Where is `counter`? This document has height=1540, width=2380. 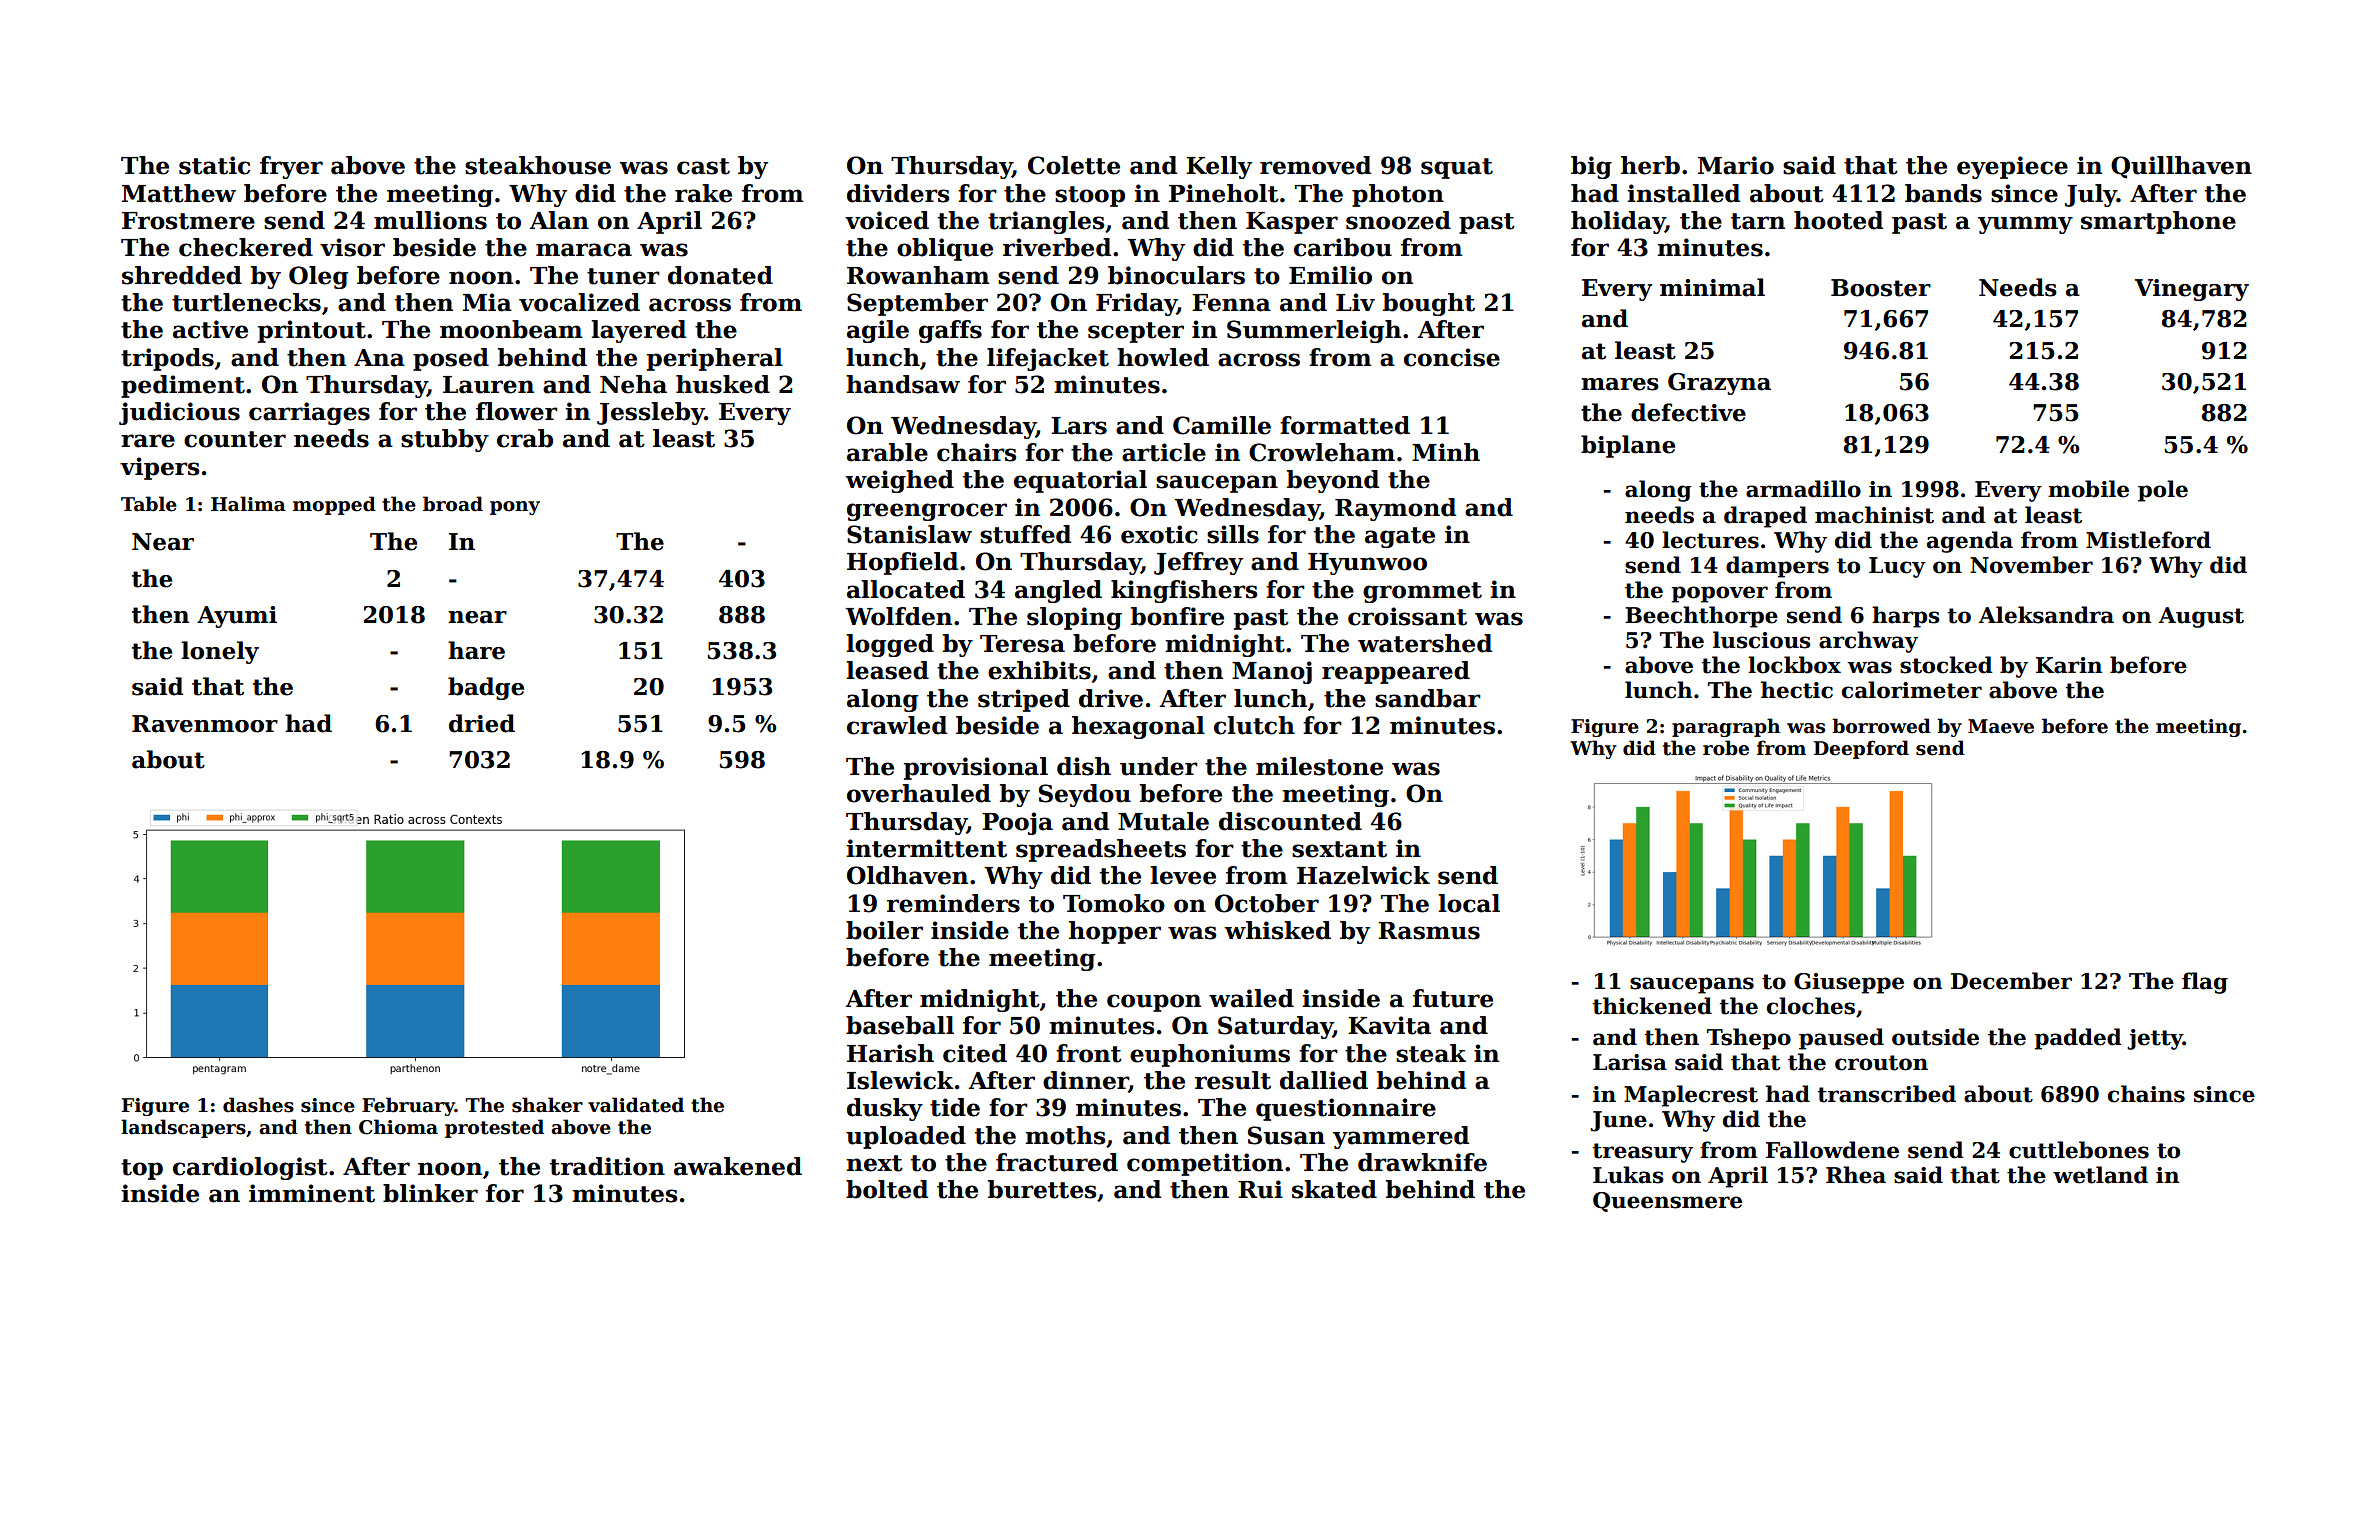
counter is located at coordinates (235, 439).
